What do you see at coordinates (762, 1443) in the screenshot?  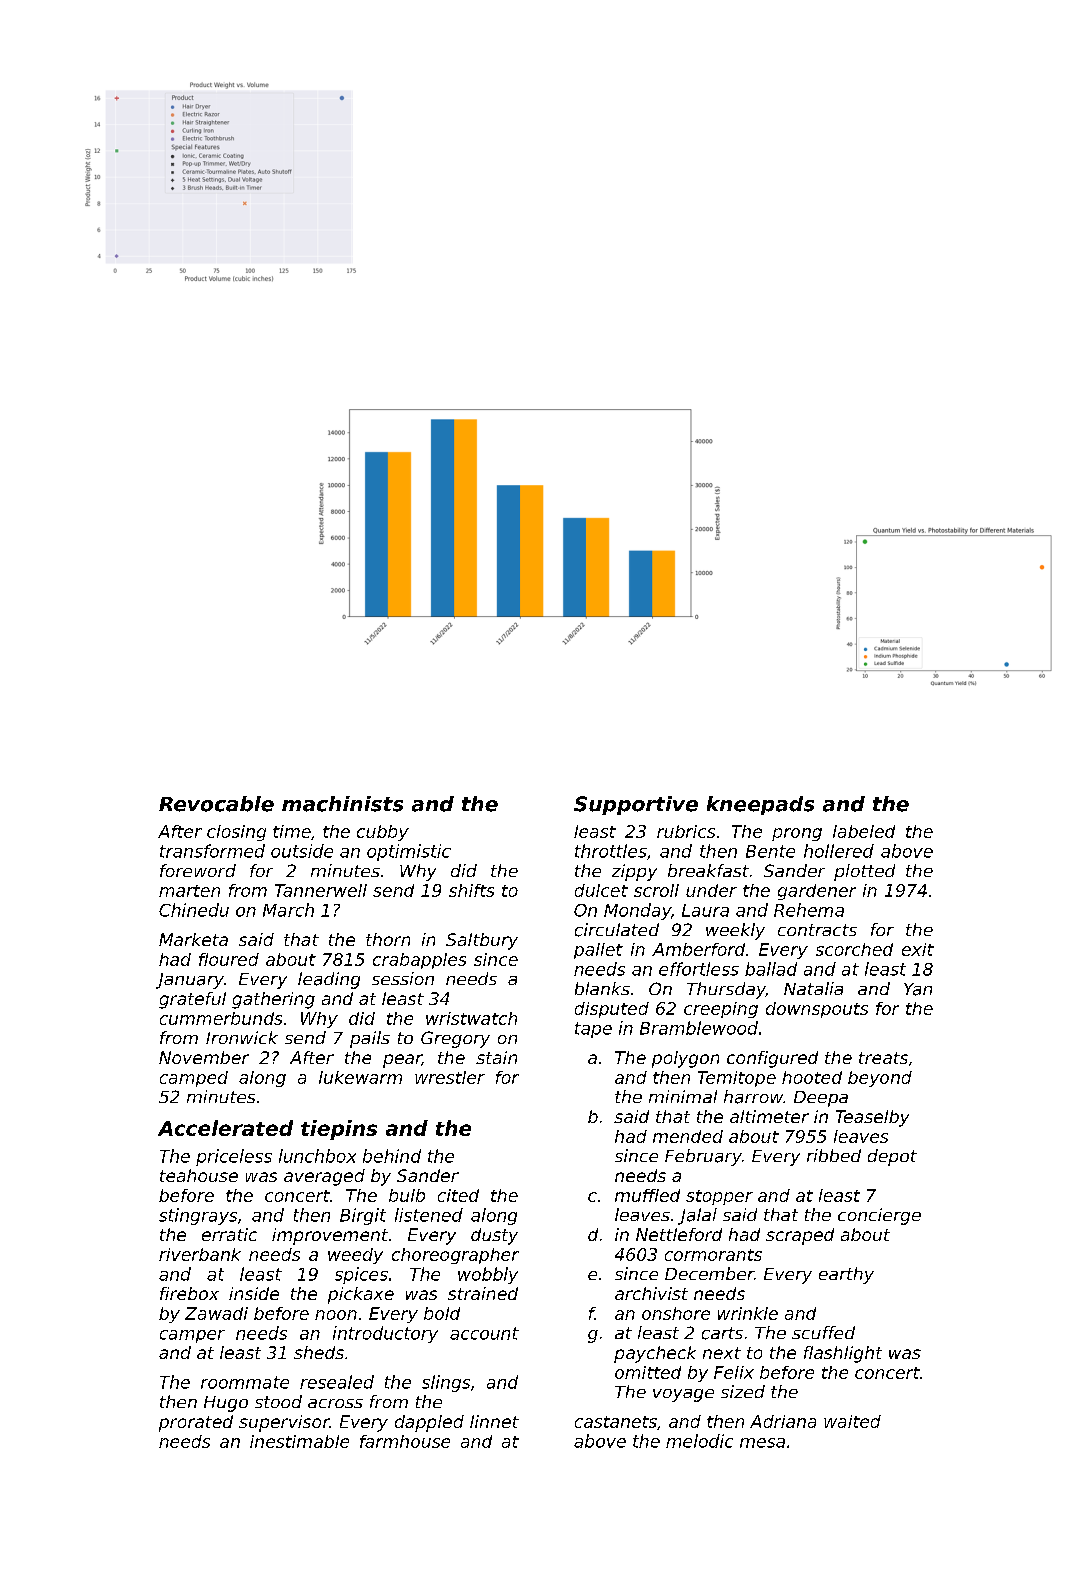 I see `mesa` at bounding box center [762, 1443].
